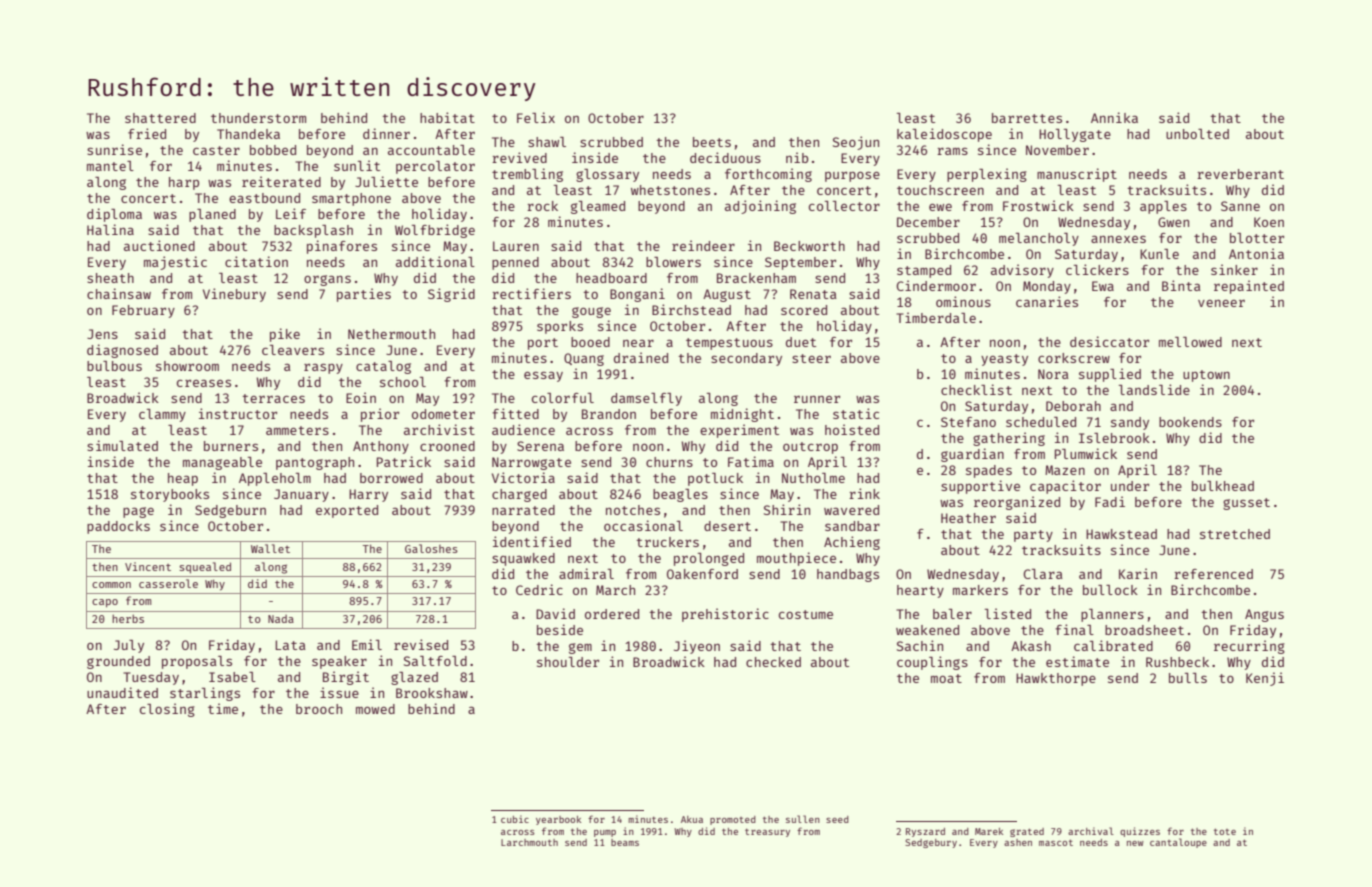  Describe the element at coordinates (1249, 287) in the page. I see `repainted` at that location.
